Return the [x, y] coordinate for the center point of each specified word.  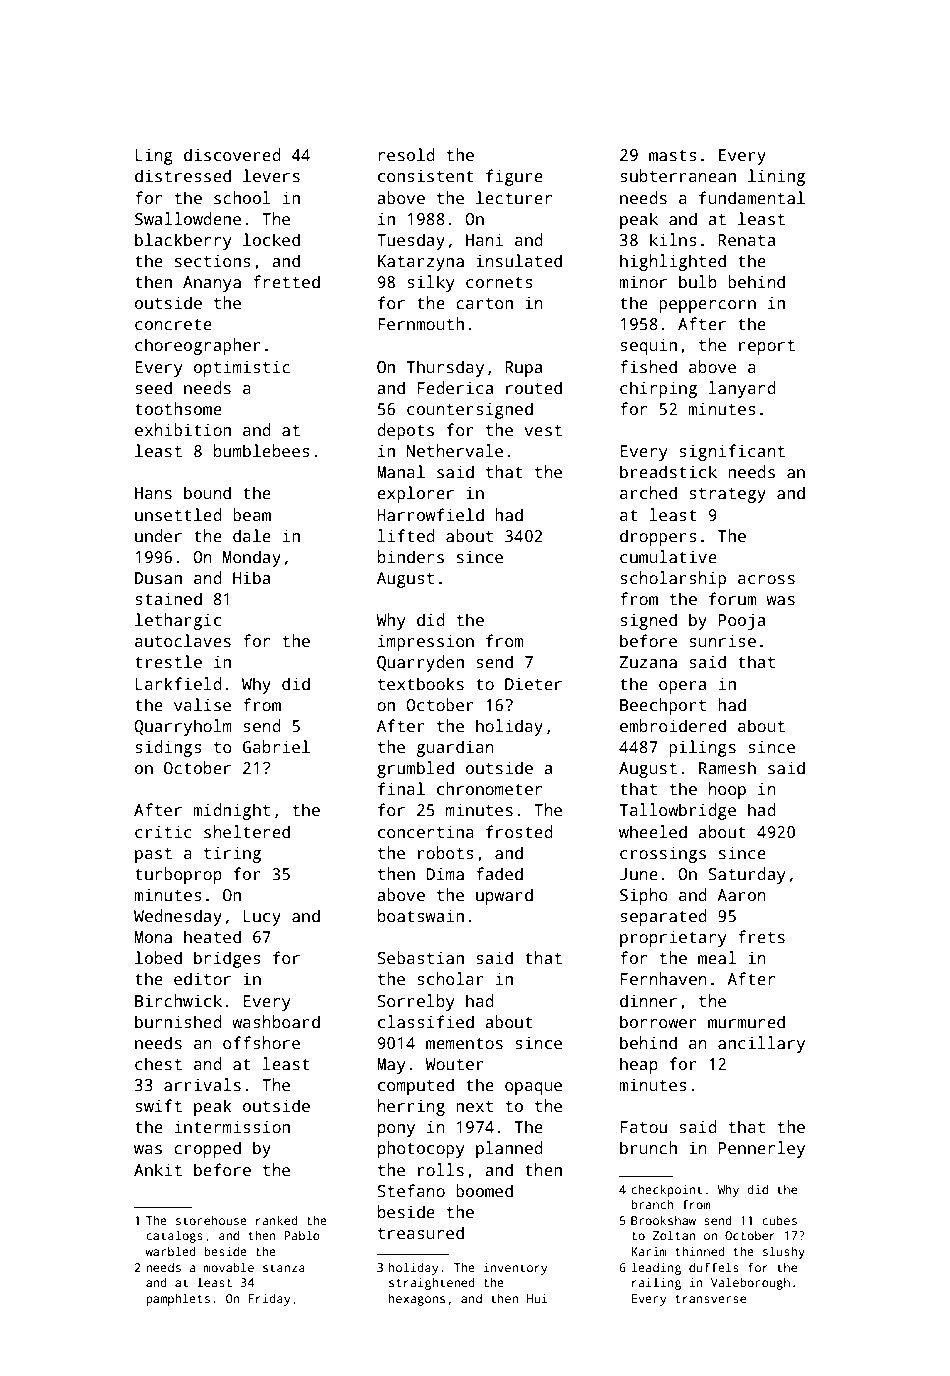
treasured [421, 1233]
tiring [232, 854]
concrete [173, 325]
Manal [401, 472]
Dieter [533, 683]
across [766, 580]
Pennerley [761, 1149]
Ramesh [727, 768]
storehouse [211, 1220]
